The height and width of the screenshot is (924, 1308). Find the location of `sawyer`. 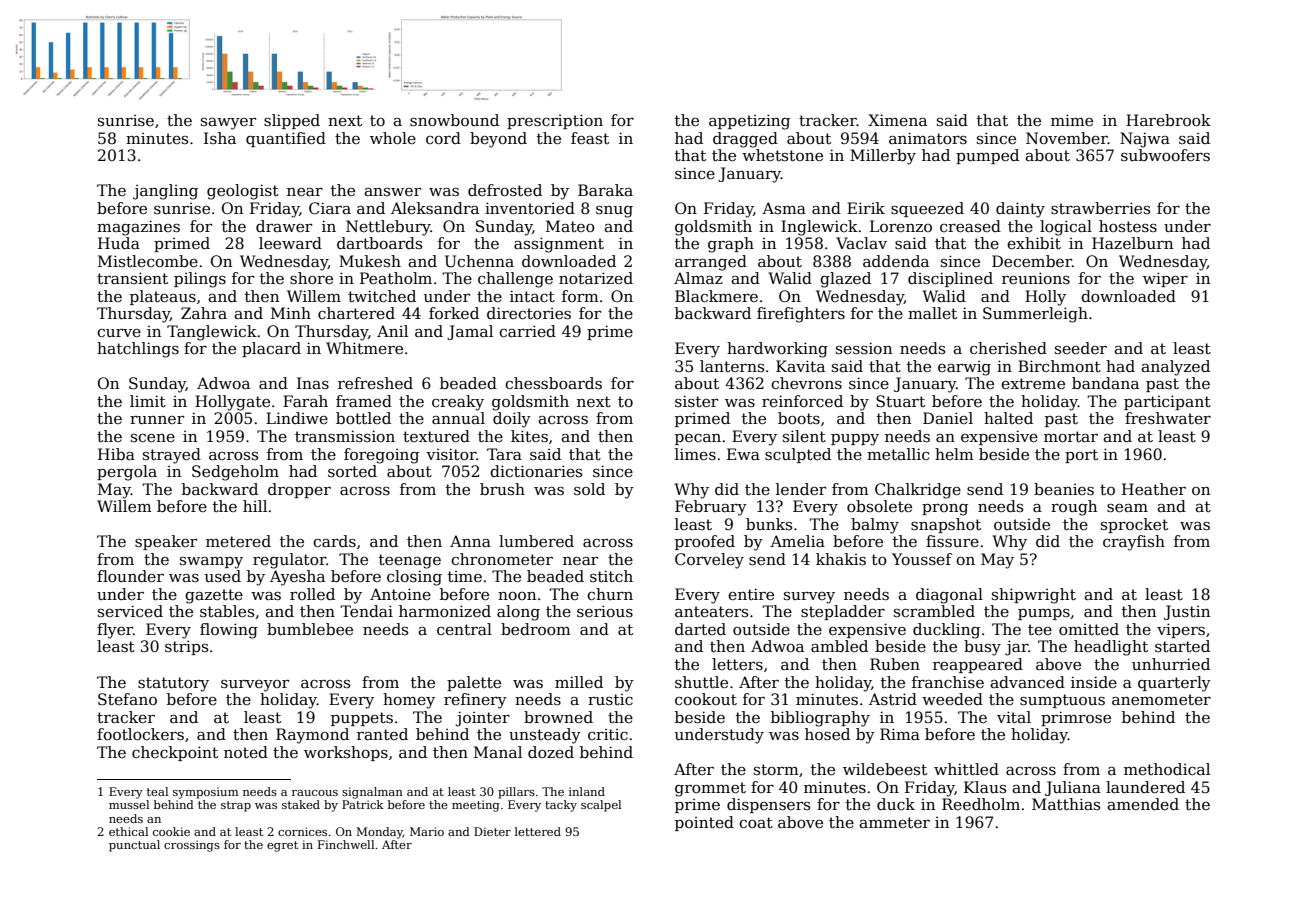

sawyer is located at coordinates (228, 124).
